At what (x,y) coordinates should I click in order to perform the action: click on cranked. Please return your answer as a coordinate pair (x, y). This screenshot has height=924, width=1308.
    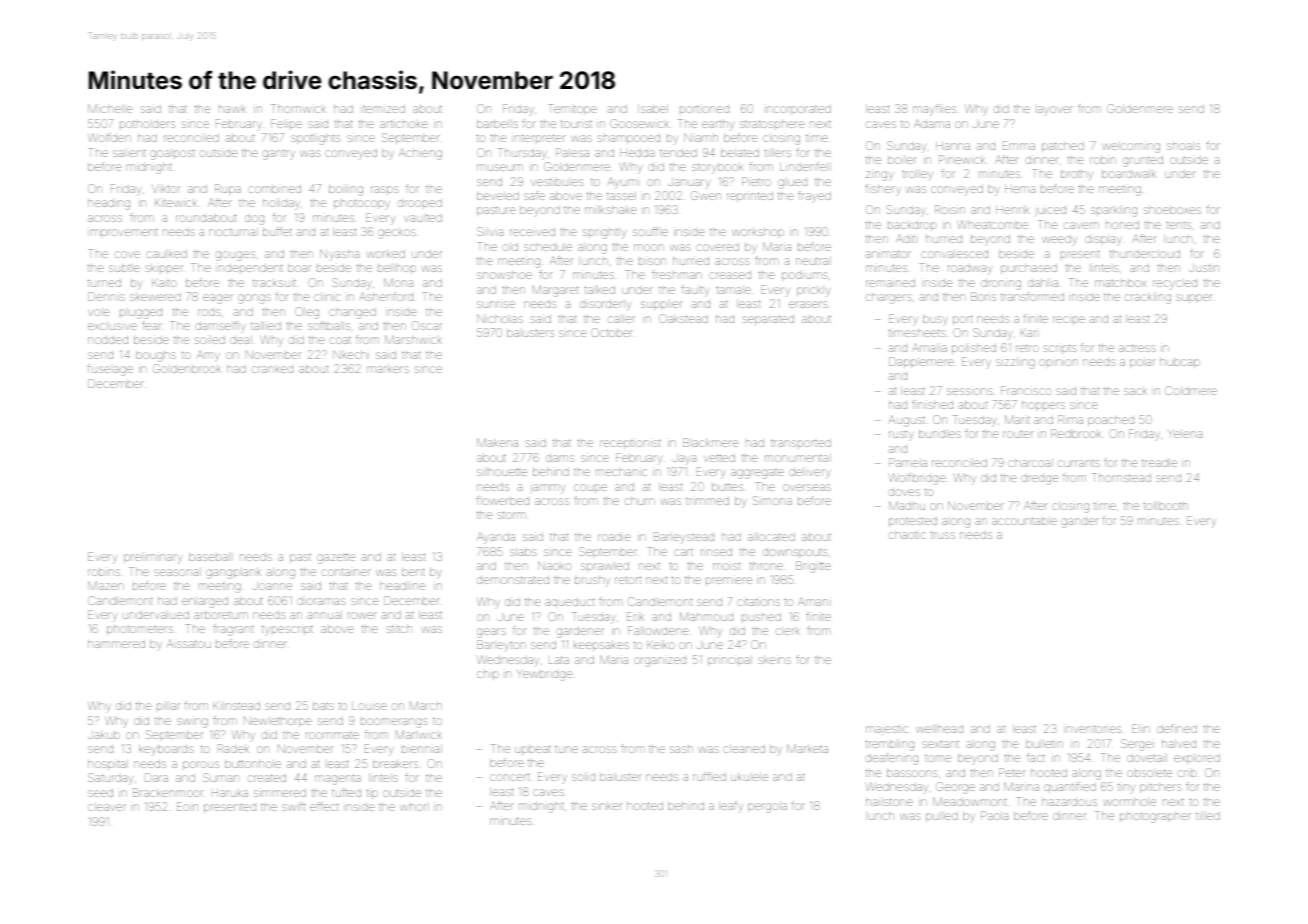
    Looking at the image, I should click on (272, 369).
